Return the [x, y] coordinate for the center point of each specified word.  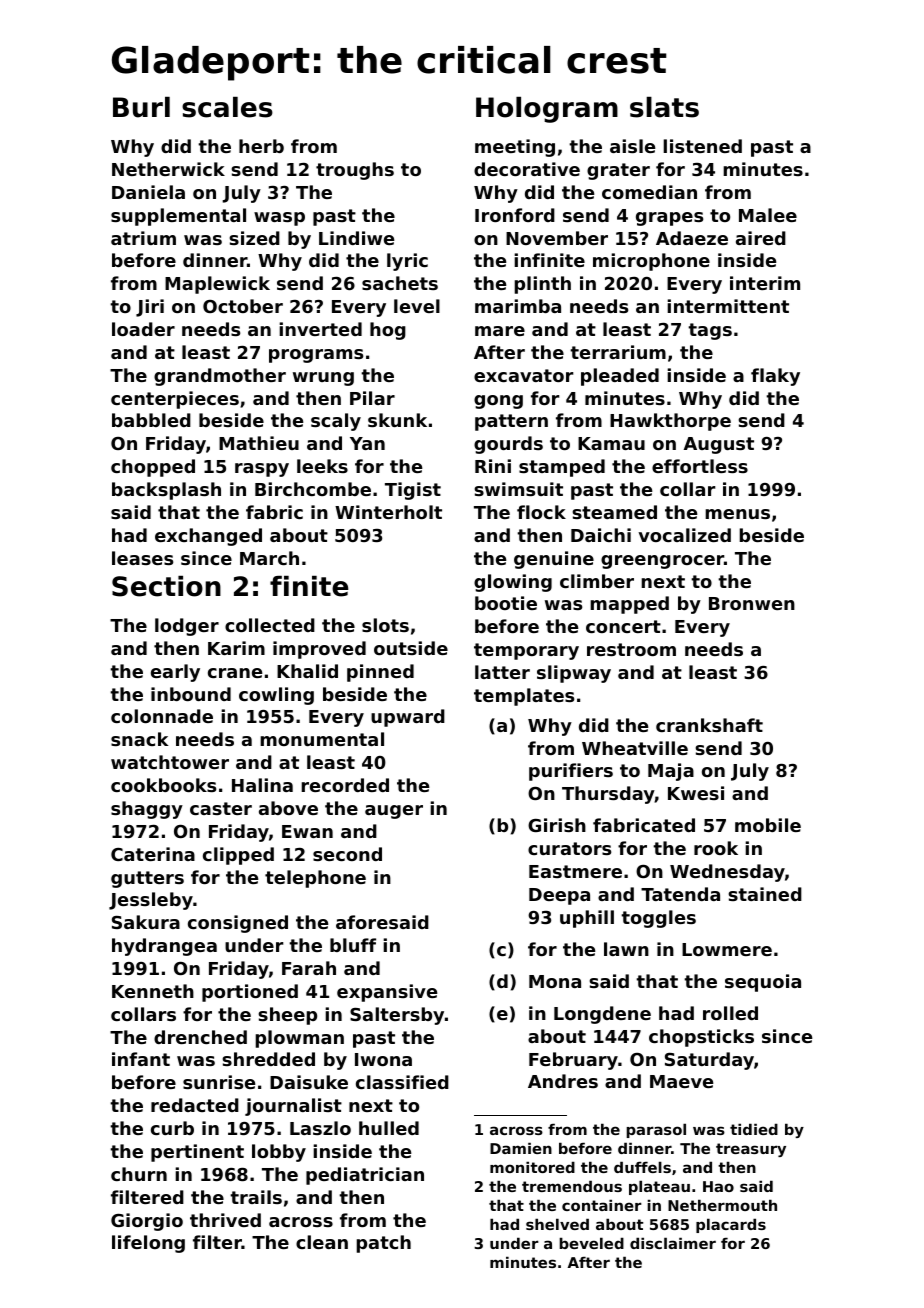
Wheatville [635, 748]
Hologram [547, 110]
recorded [345, 785]
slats [664, 107]
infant [141, 1059]
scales [227, 107]
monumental [322, 739]
